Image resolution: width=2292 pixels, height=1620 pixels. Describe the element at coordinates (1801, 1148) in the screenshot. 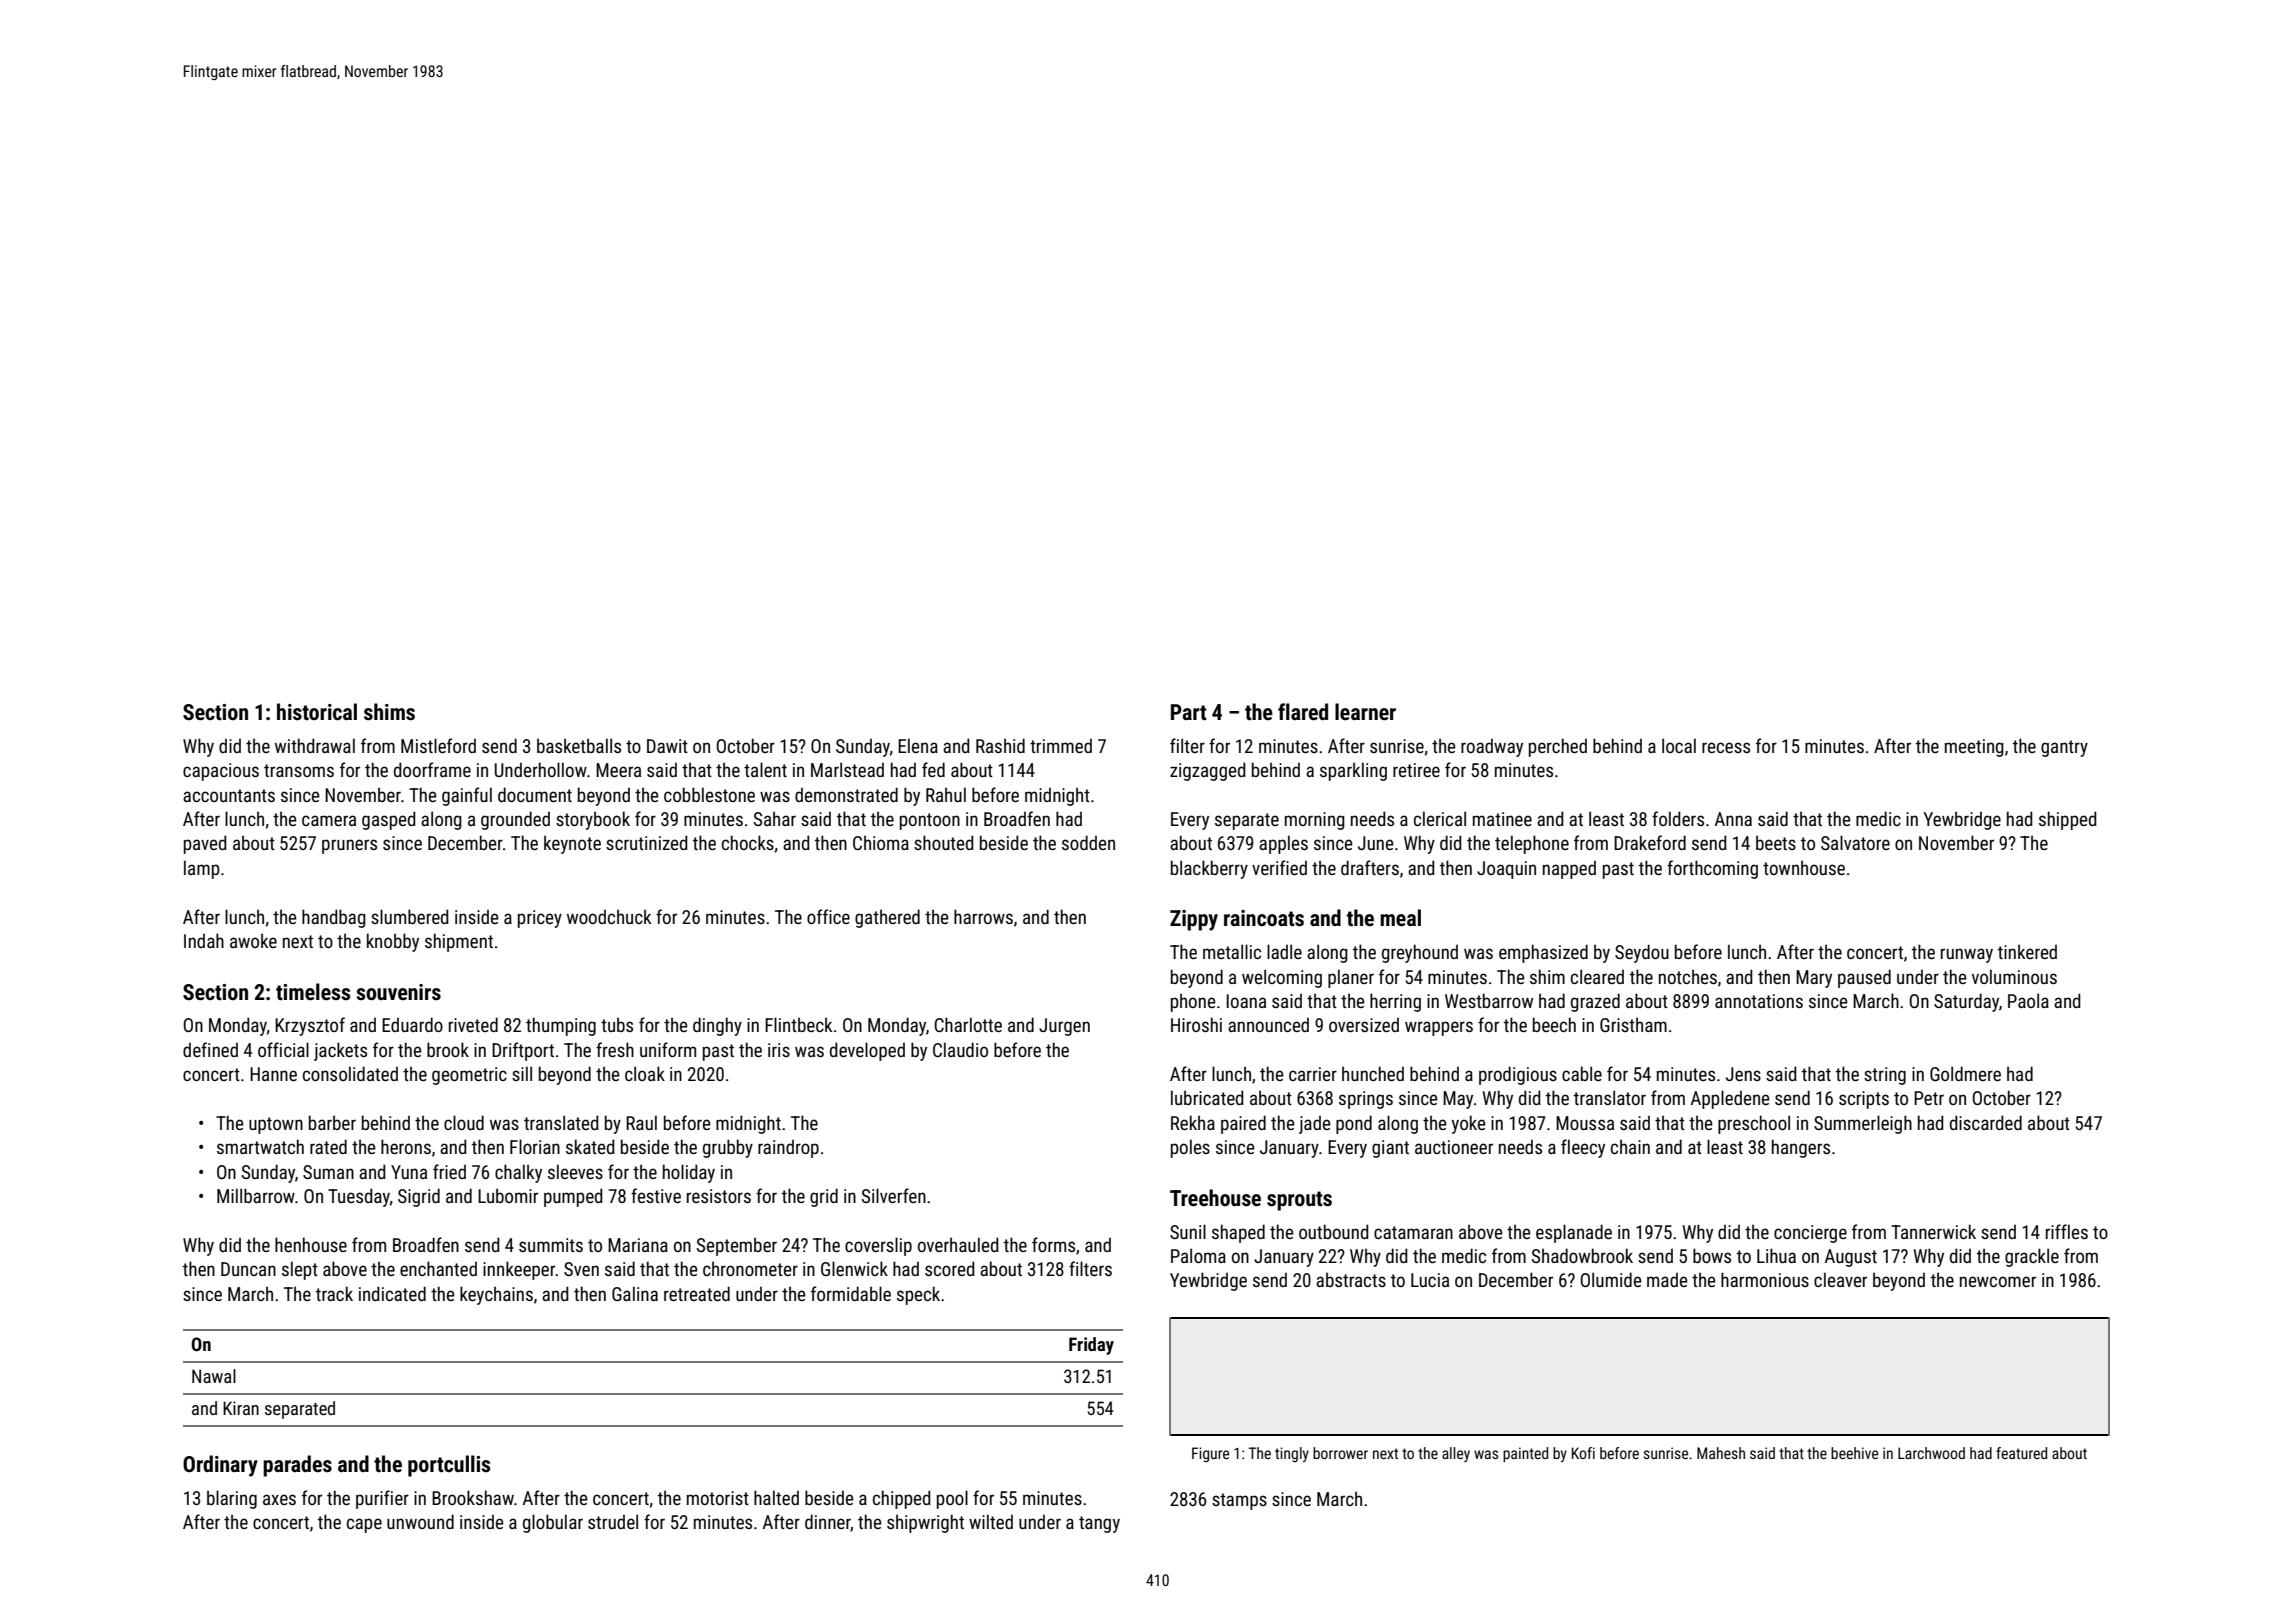

I see `hangers` at that location.
